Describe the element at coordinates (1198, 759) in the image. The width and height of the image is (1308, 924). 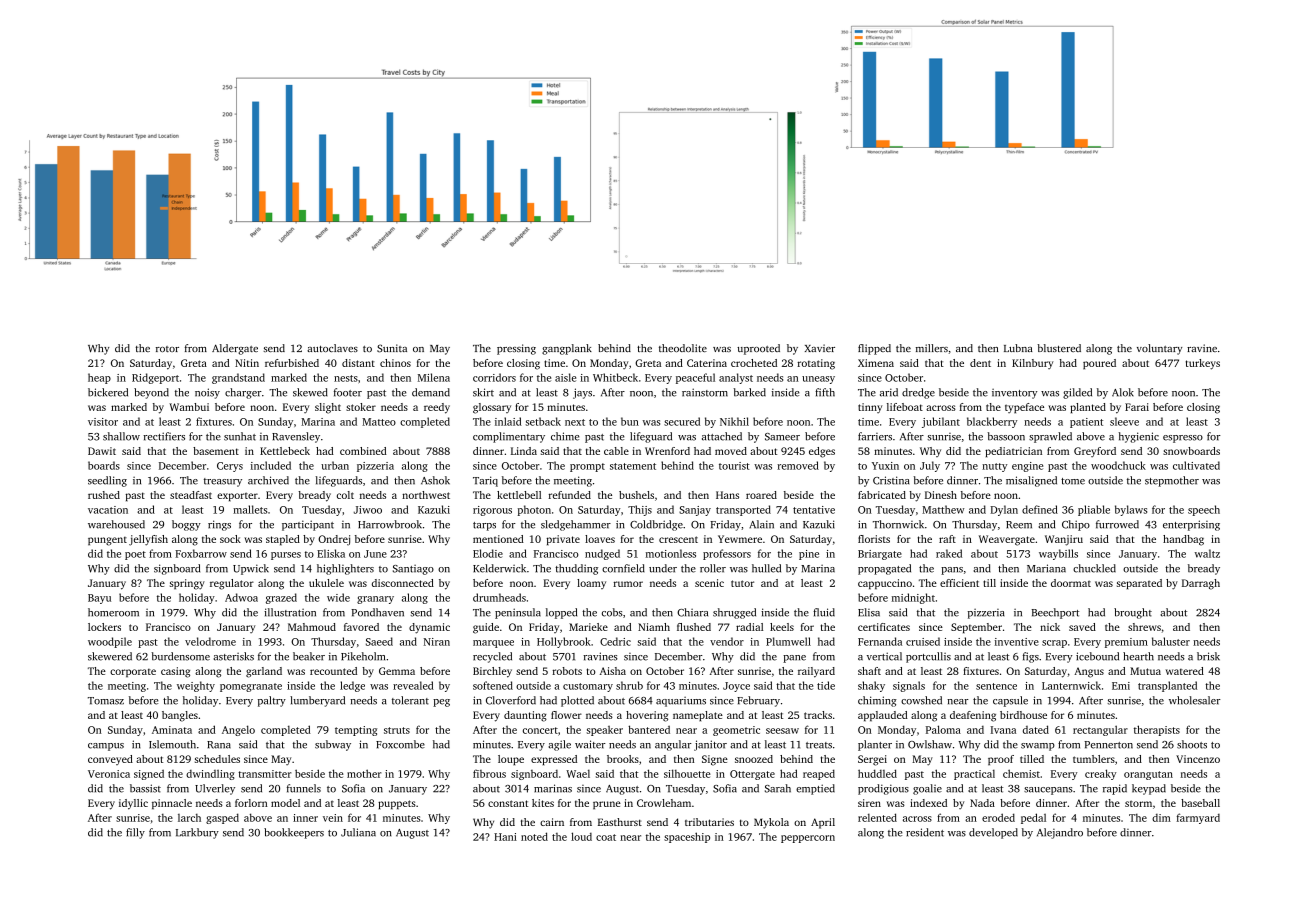
I see `Vincenzo` at that location.
